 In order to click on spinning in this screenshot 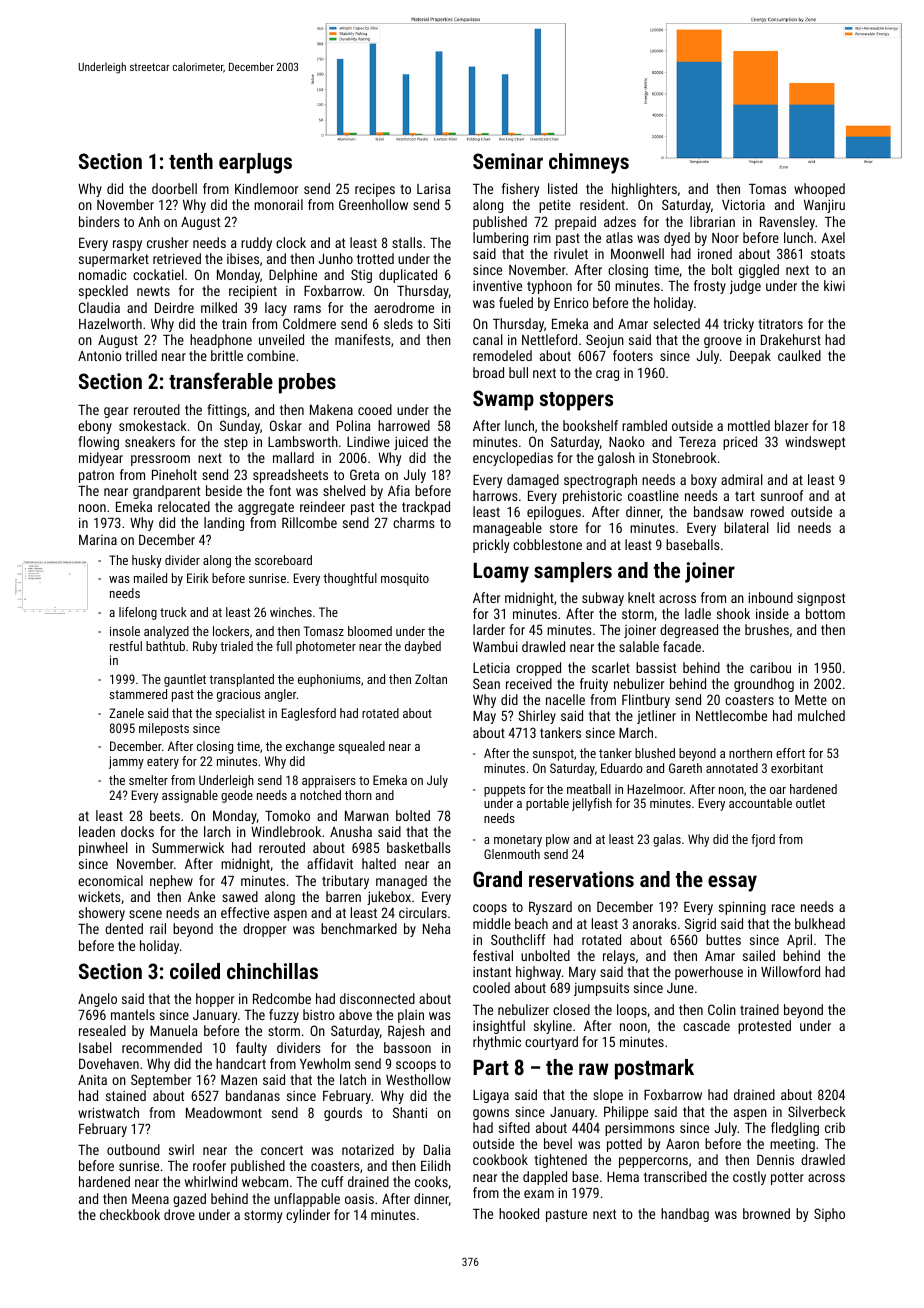, I will do `click(742, 908)`.
